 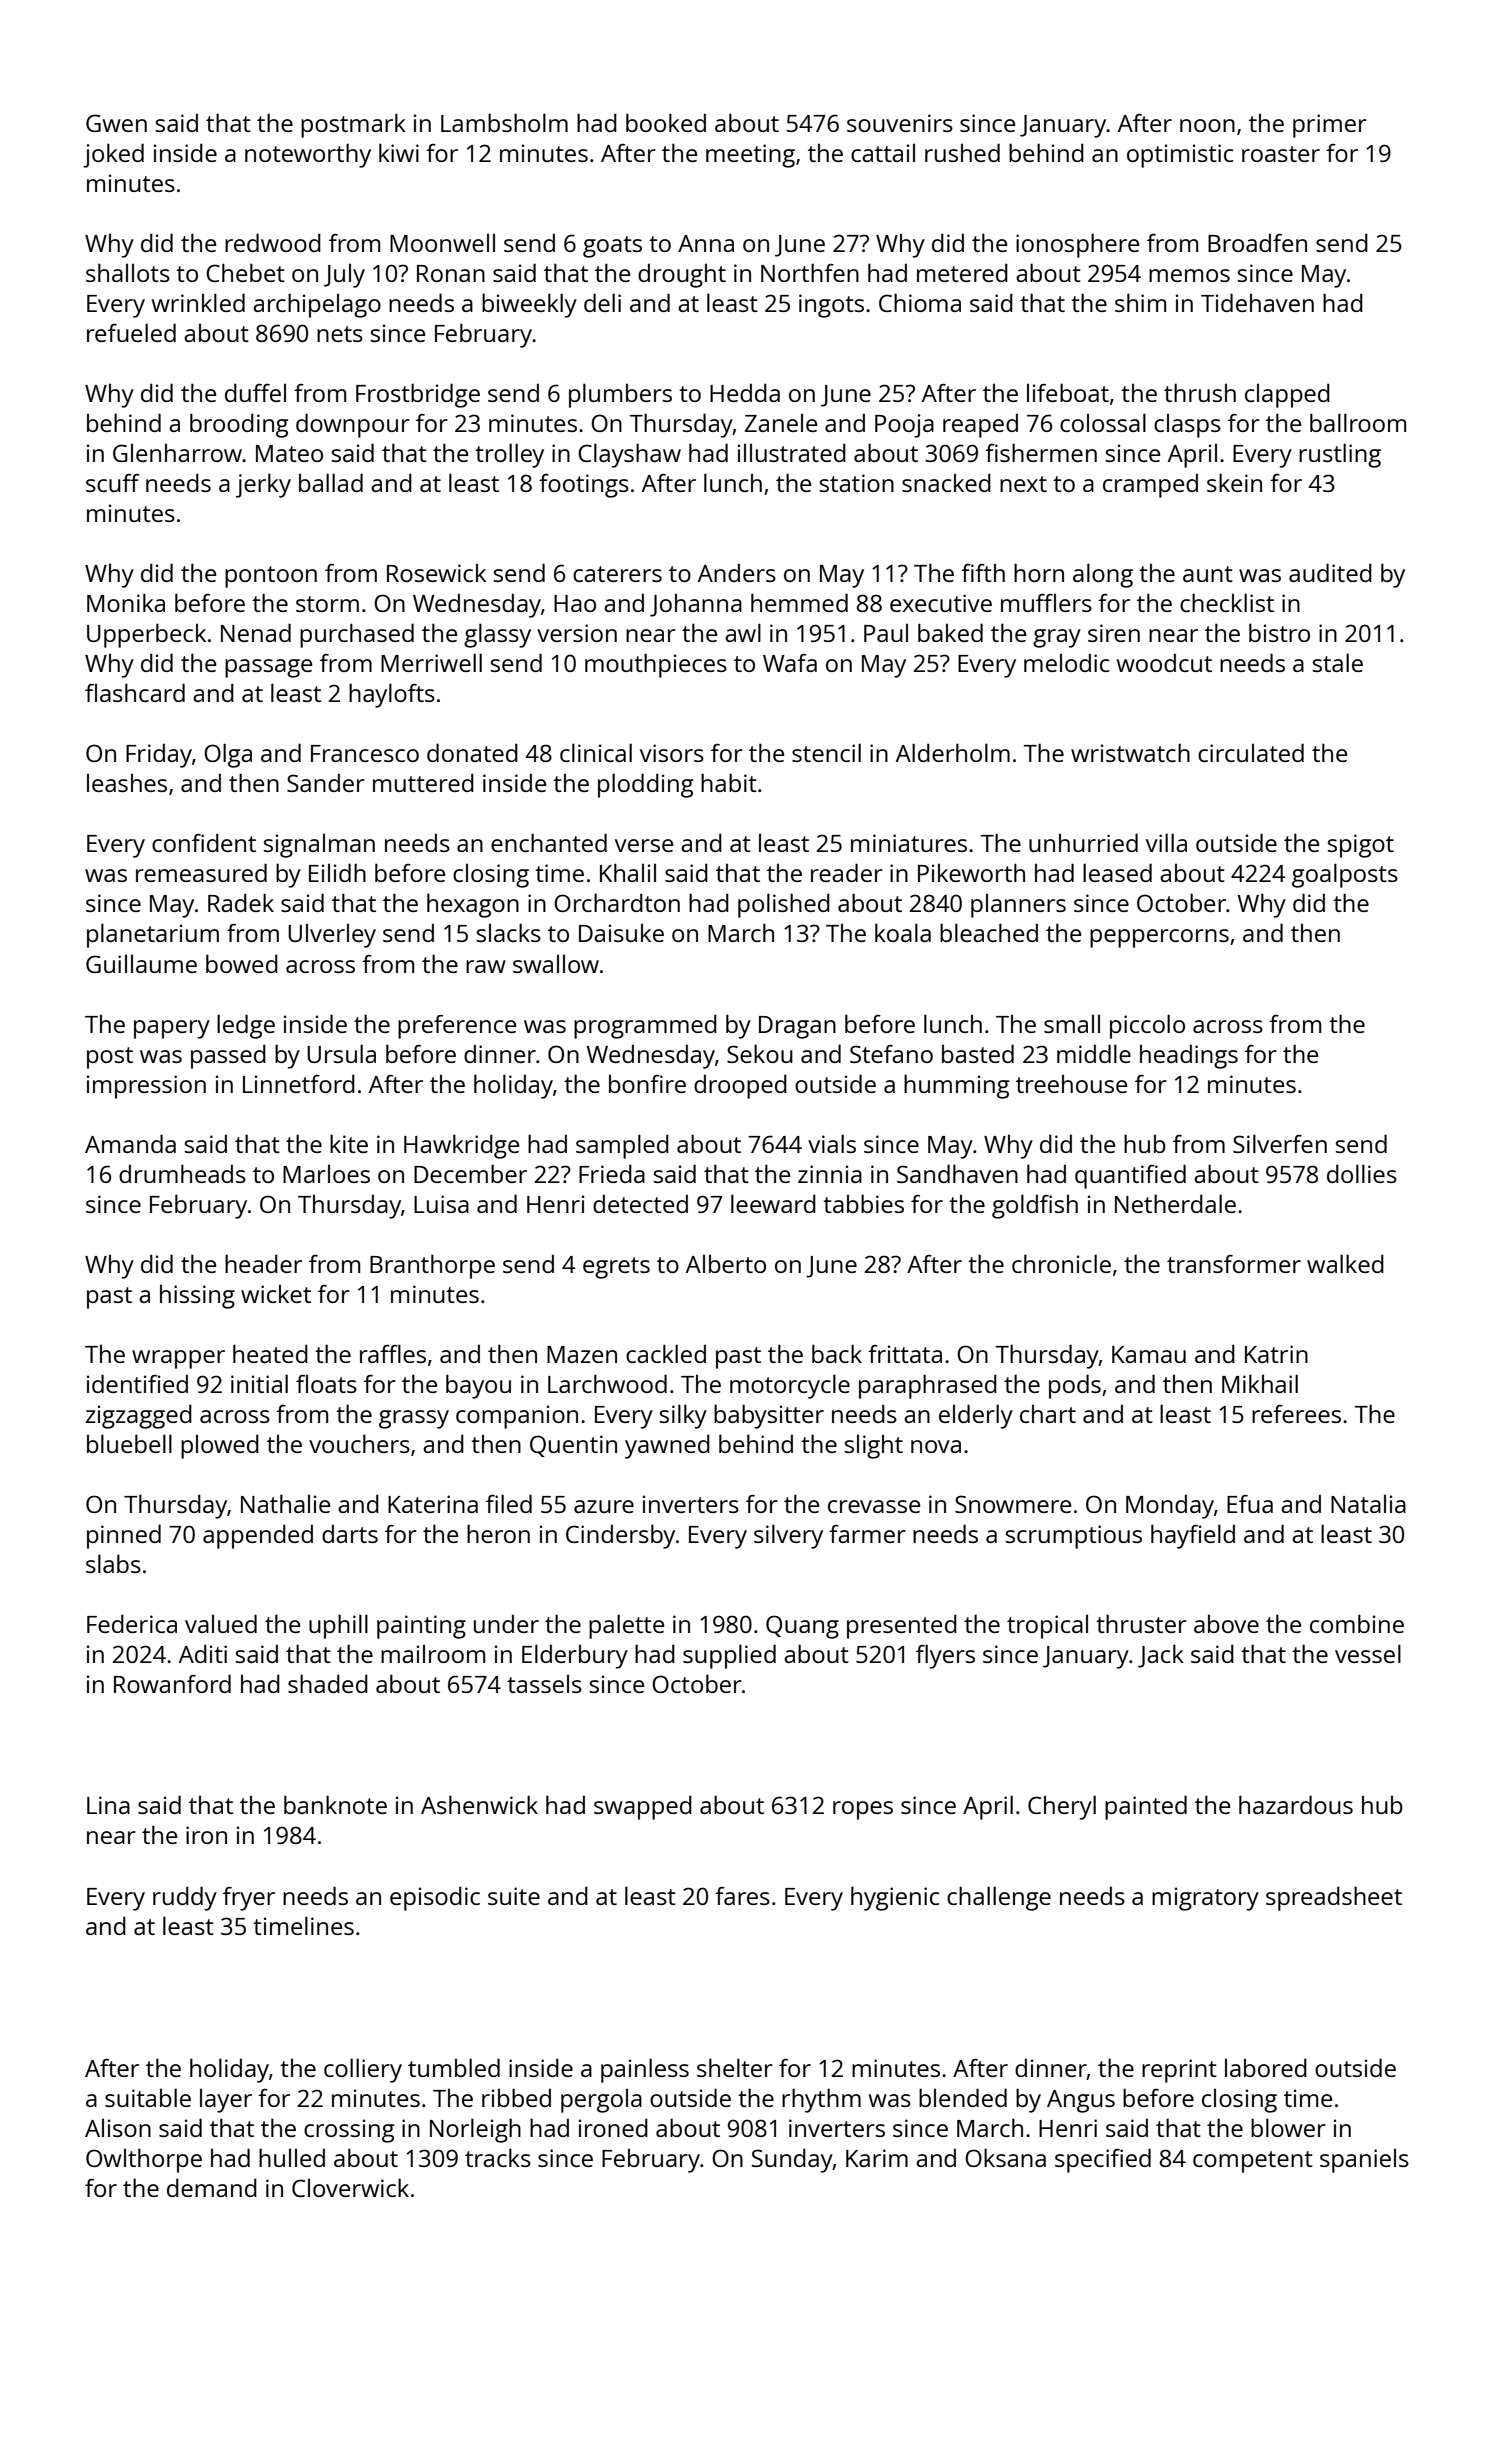 What do you see at coordinates (1296, 1414) in the page?
I see `referees` at bounding box center [1296, 1414].
